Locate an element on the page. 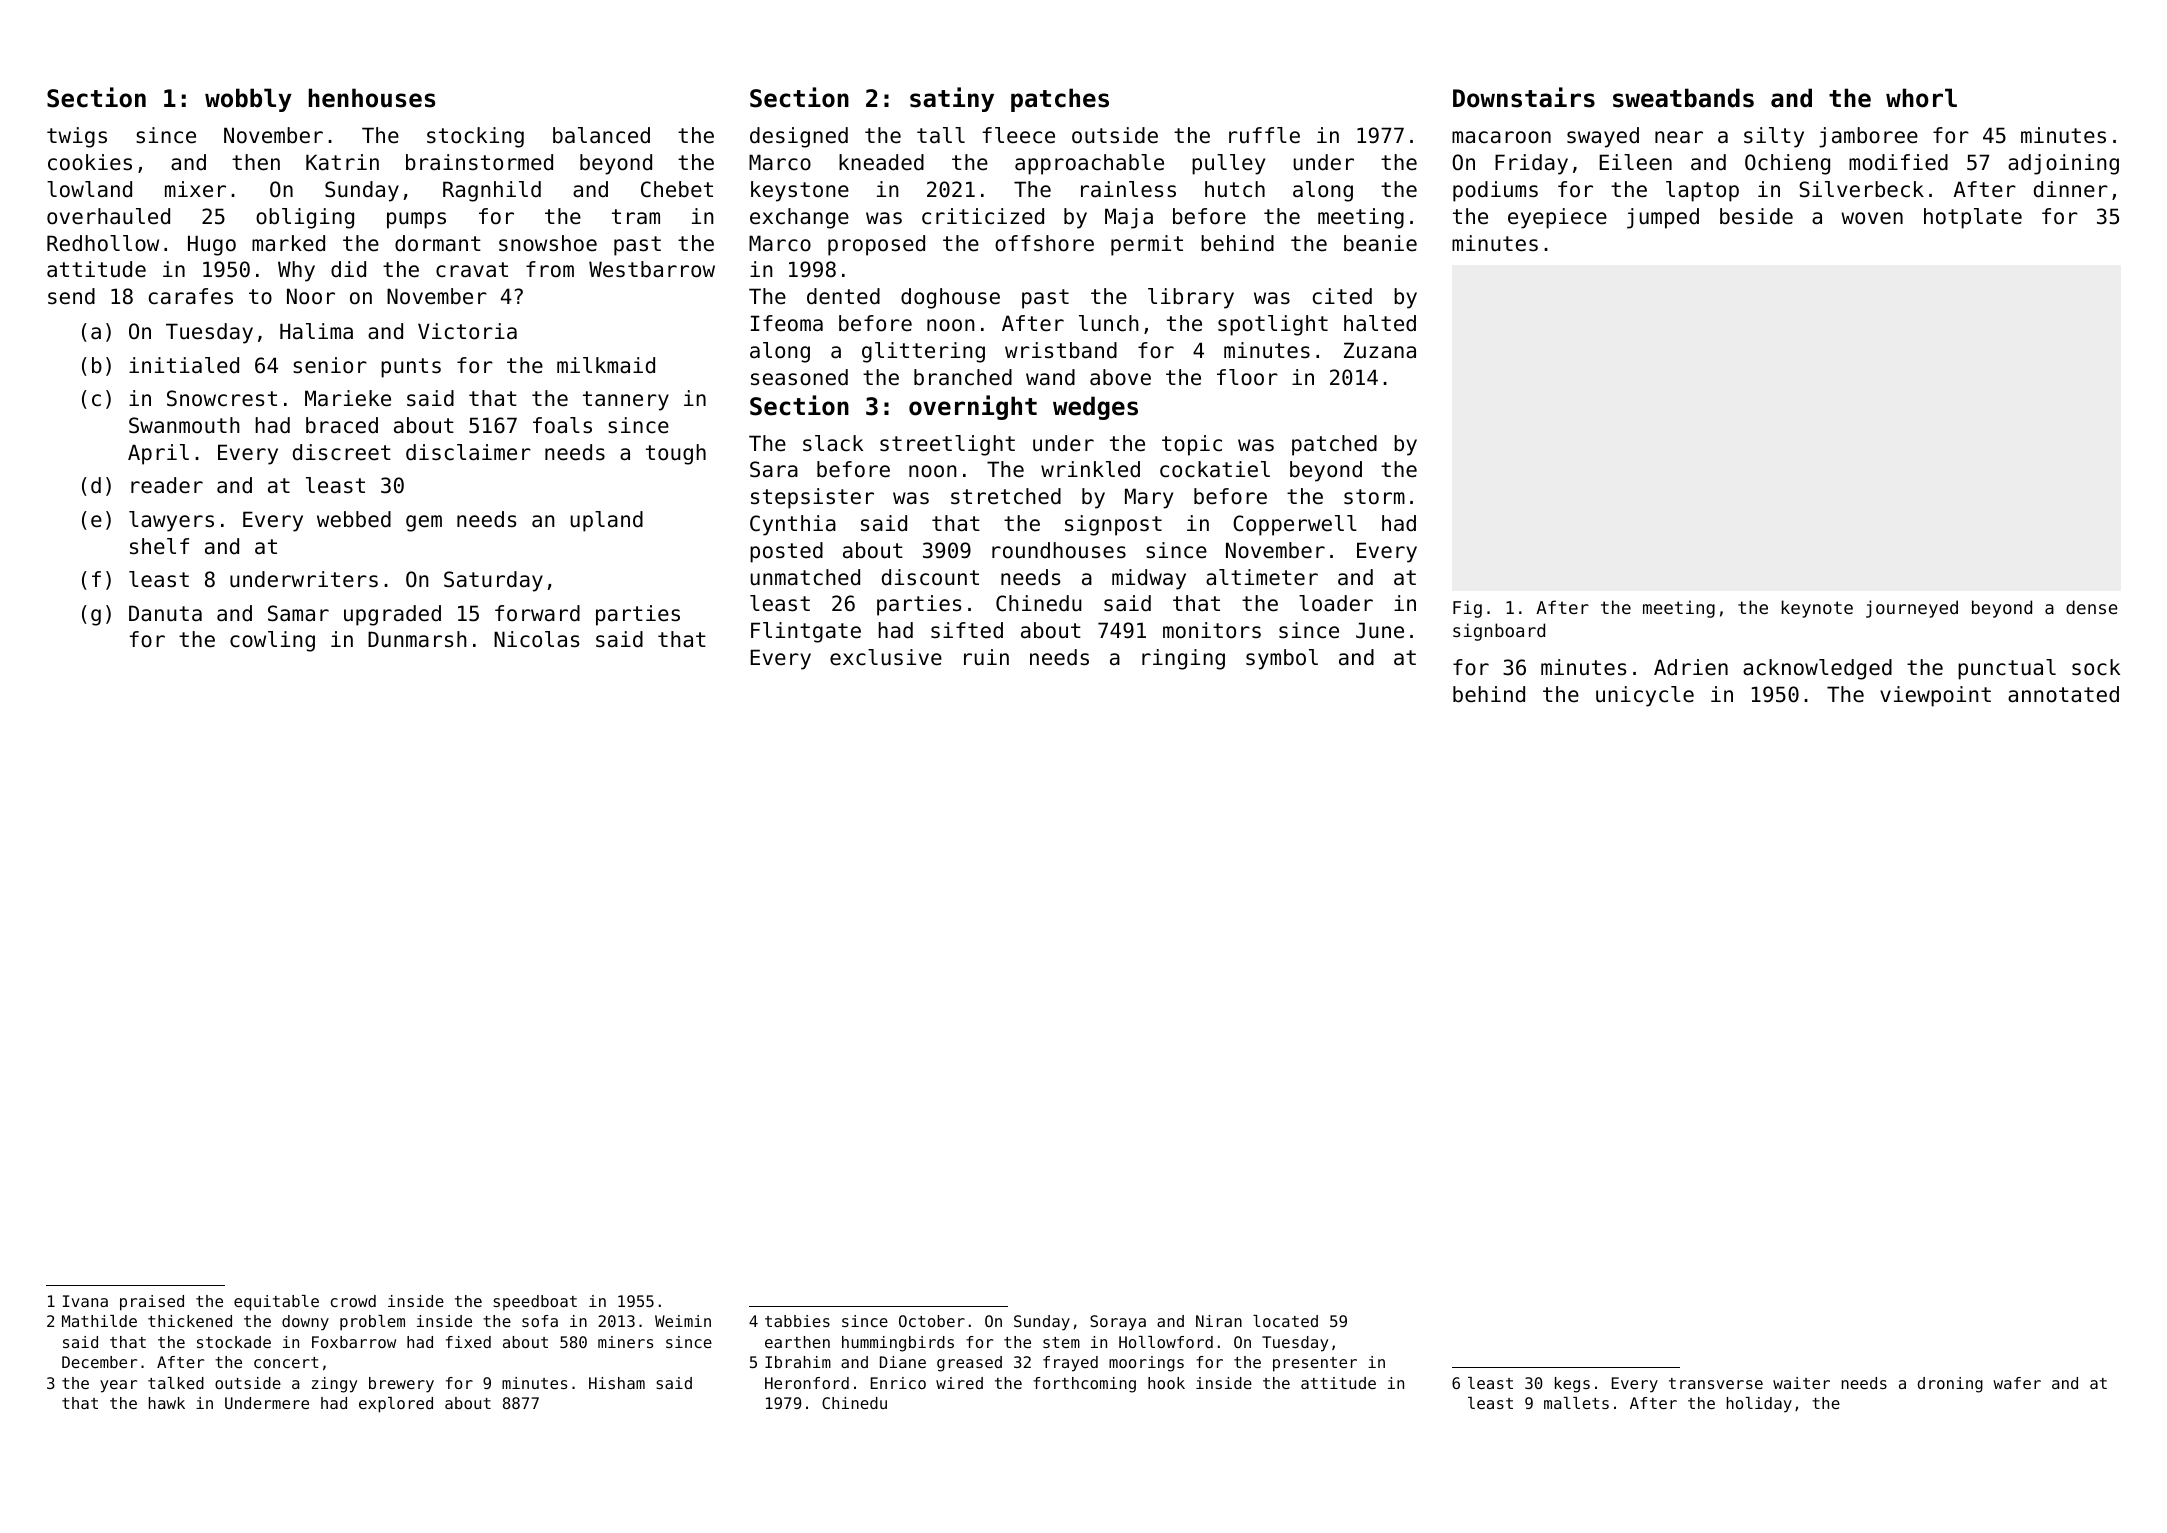 The height and width of the page is (1533, 2167). keystone is located at coordinates (800, 191).
